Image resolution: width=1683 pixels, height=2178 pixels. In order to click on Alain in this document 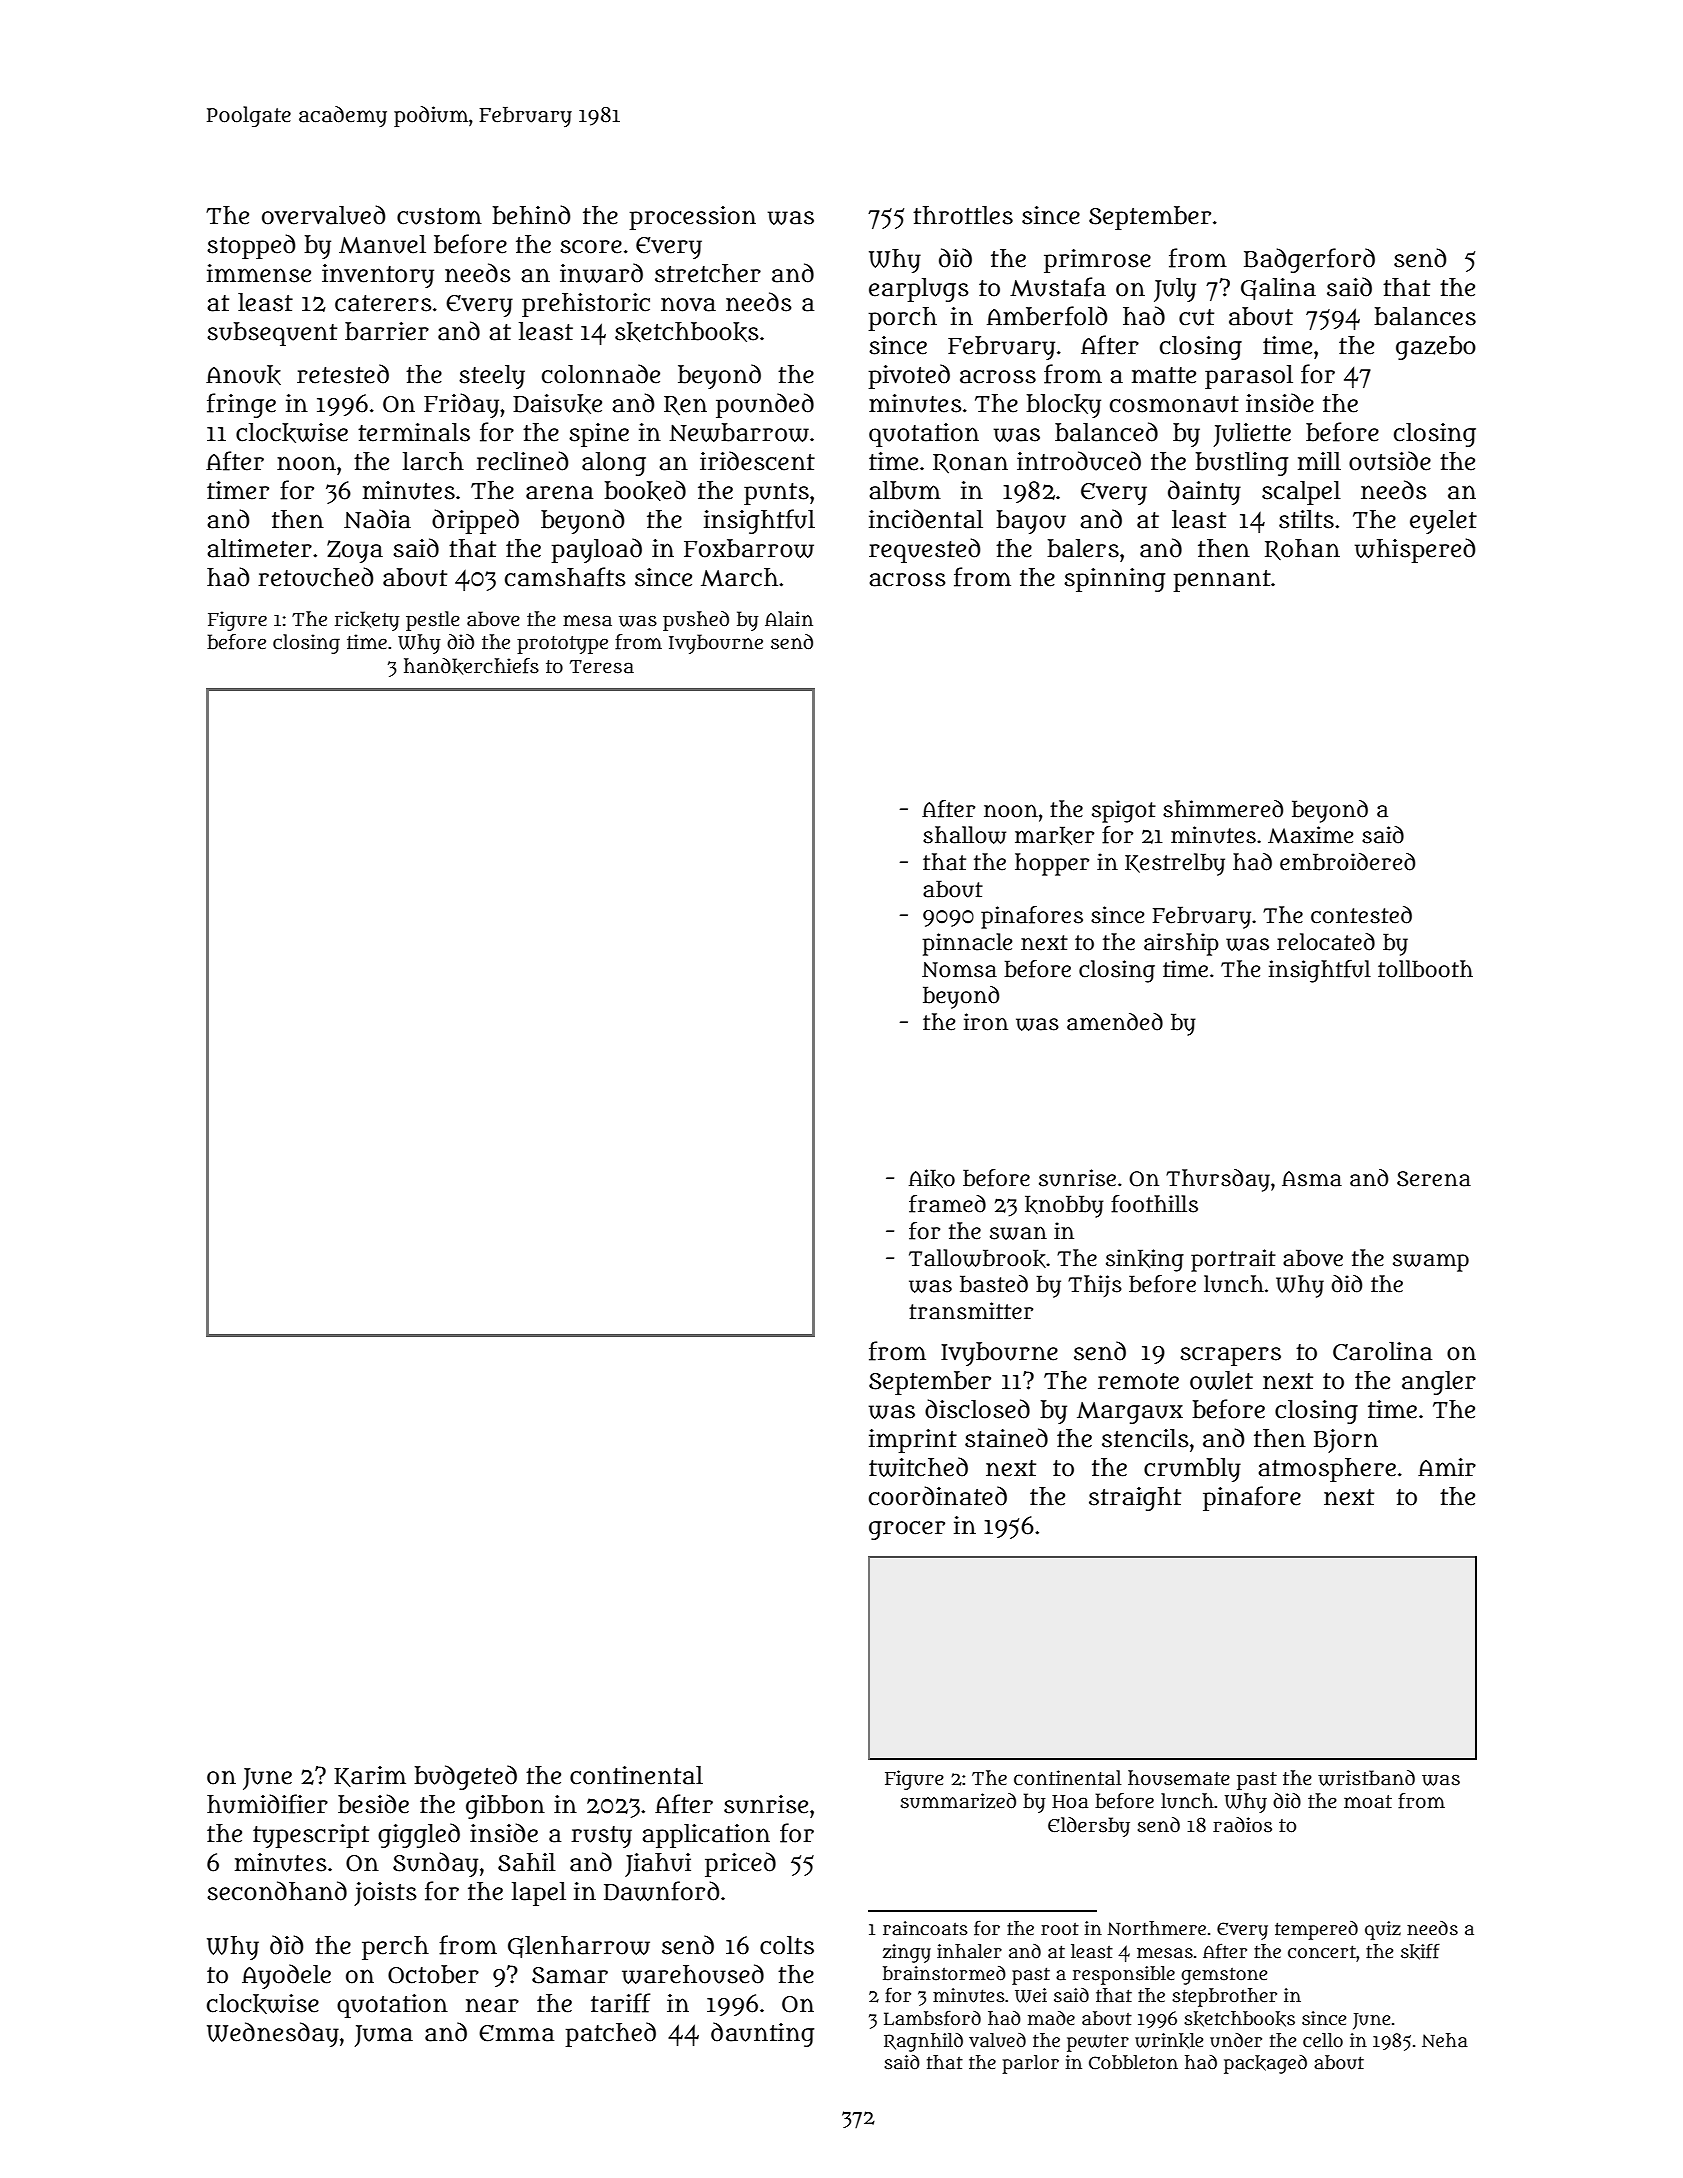, I will do `click(789, 619)`.
